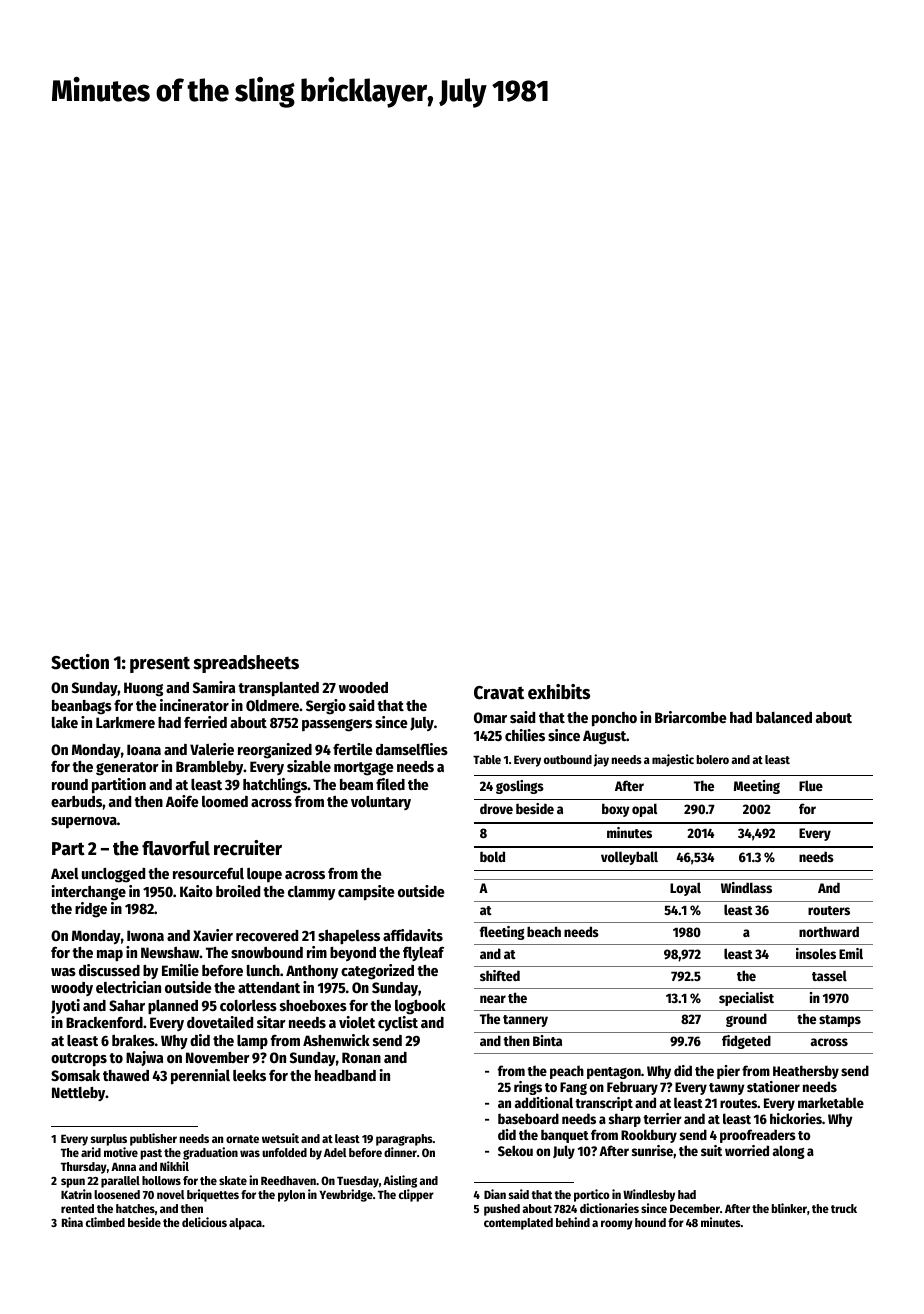 This screenshot has height=1314, width=924. Describe the element at coordinates (79, 1060) in the screenshot. I see `outcrops` at that location.
